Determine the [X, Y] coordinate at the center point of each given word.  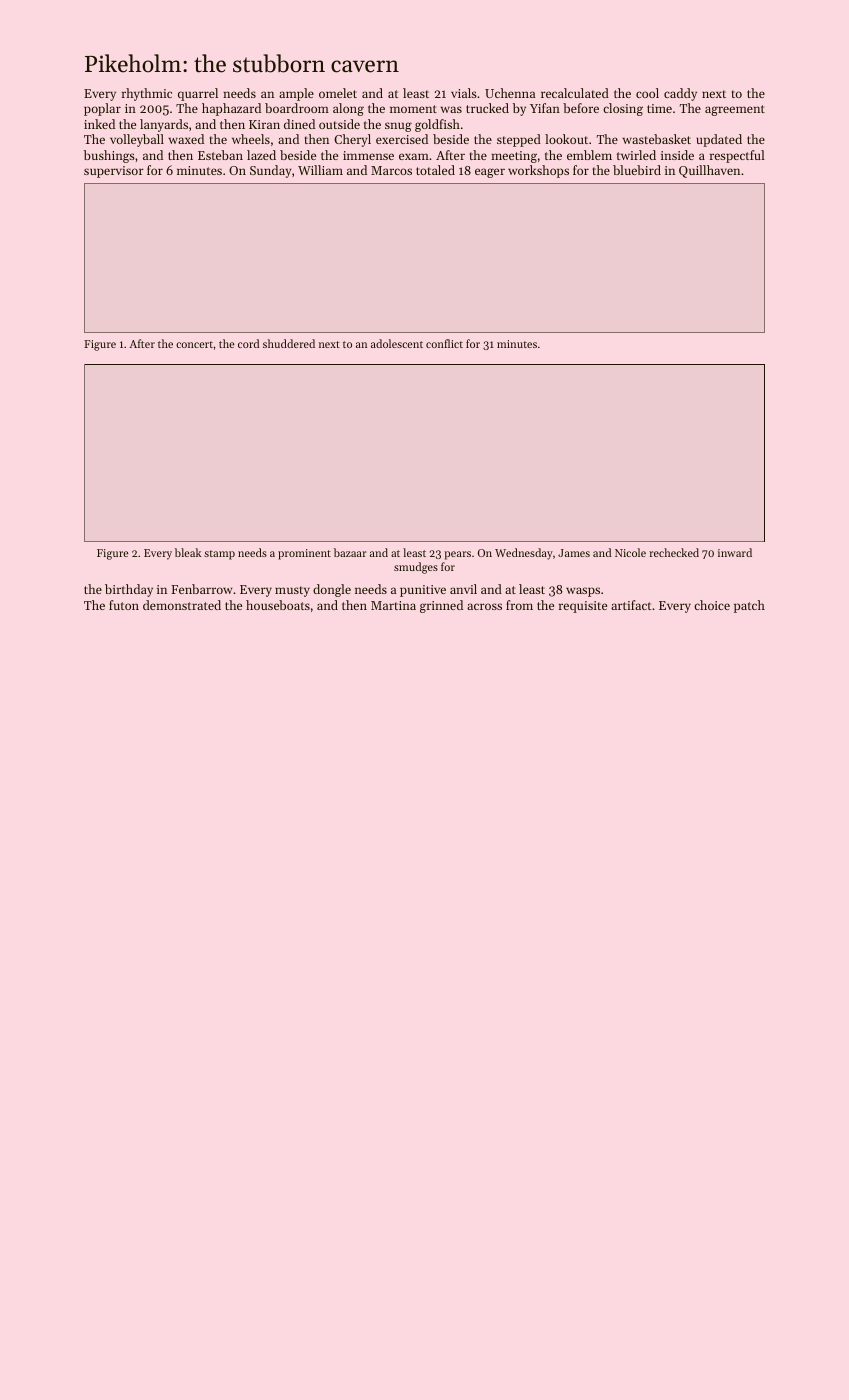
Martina [393, 605]
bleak [188, 552]
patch [749, 606]
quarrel [198, 94]
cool [647, 93]
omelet [338, 93]
